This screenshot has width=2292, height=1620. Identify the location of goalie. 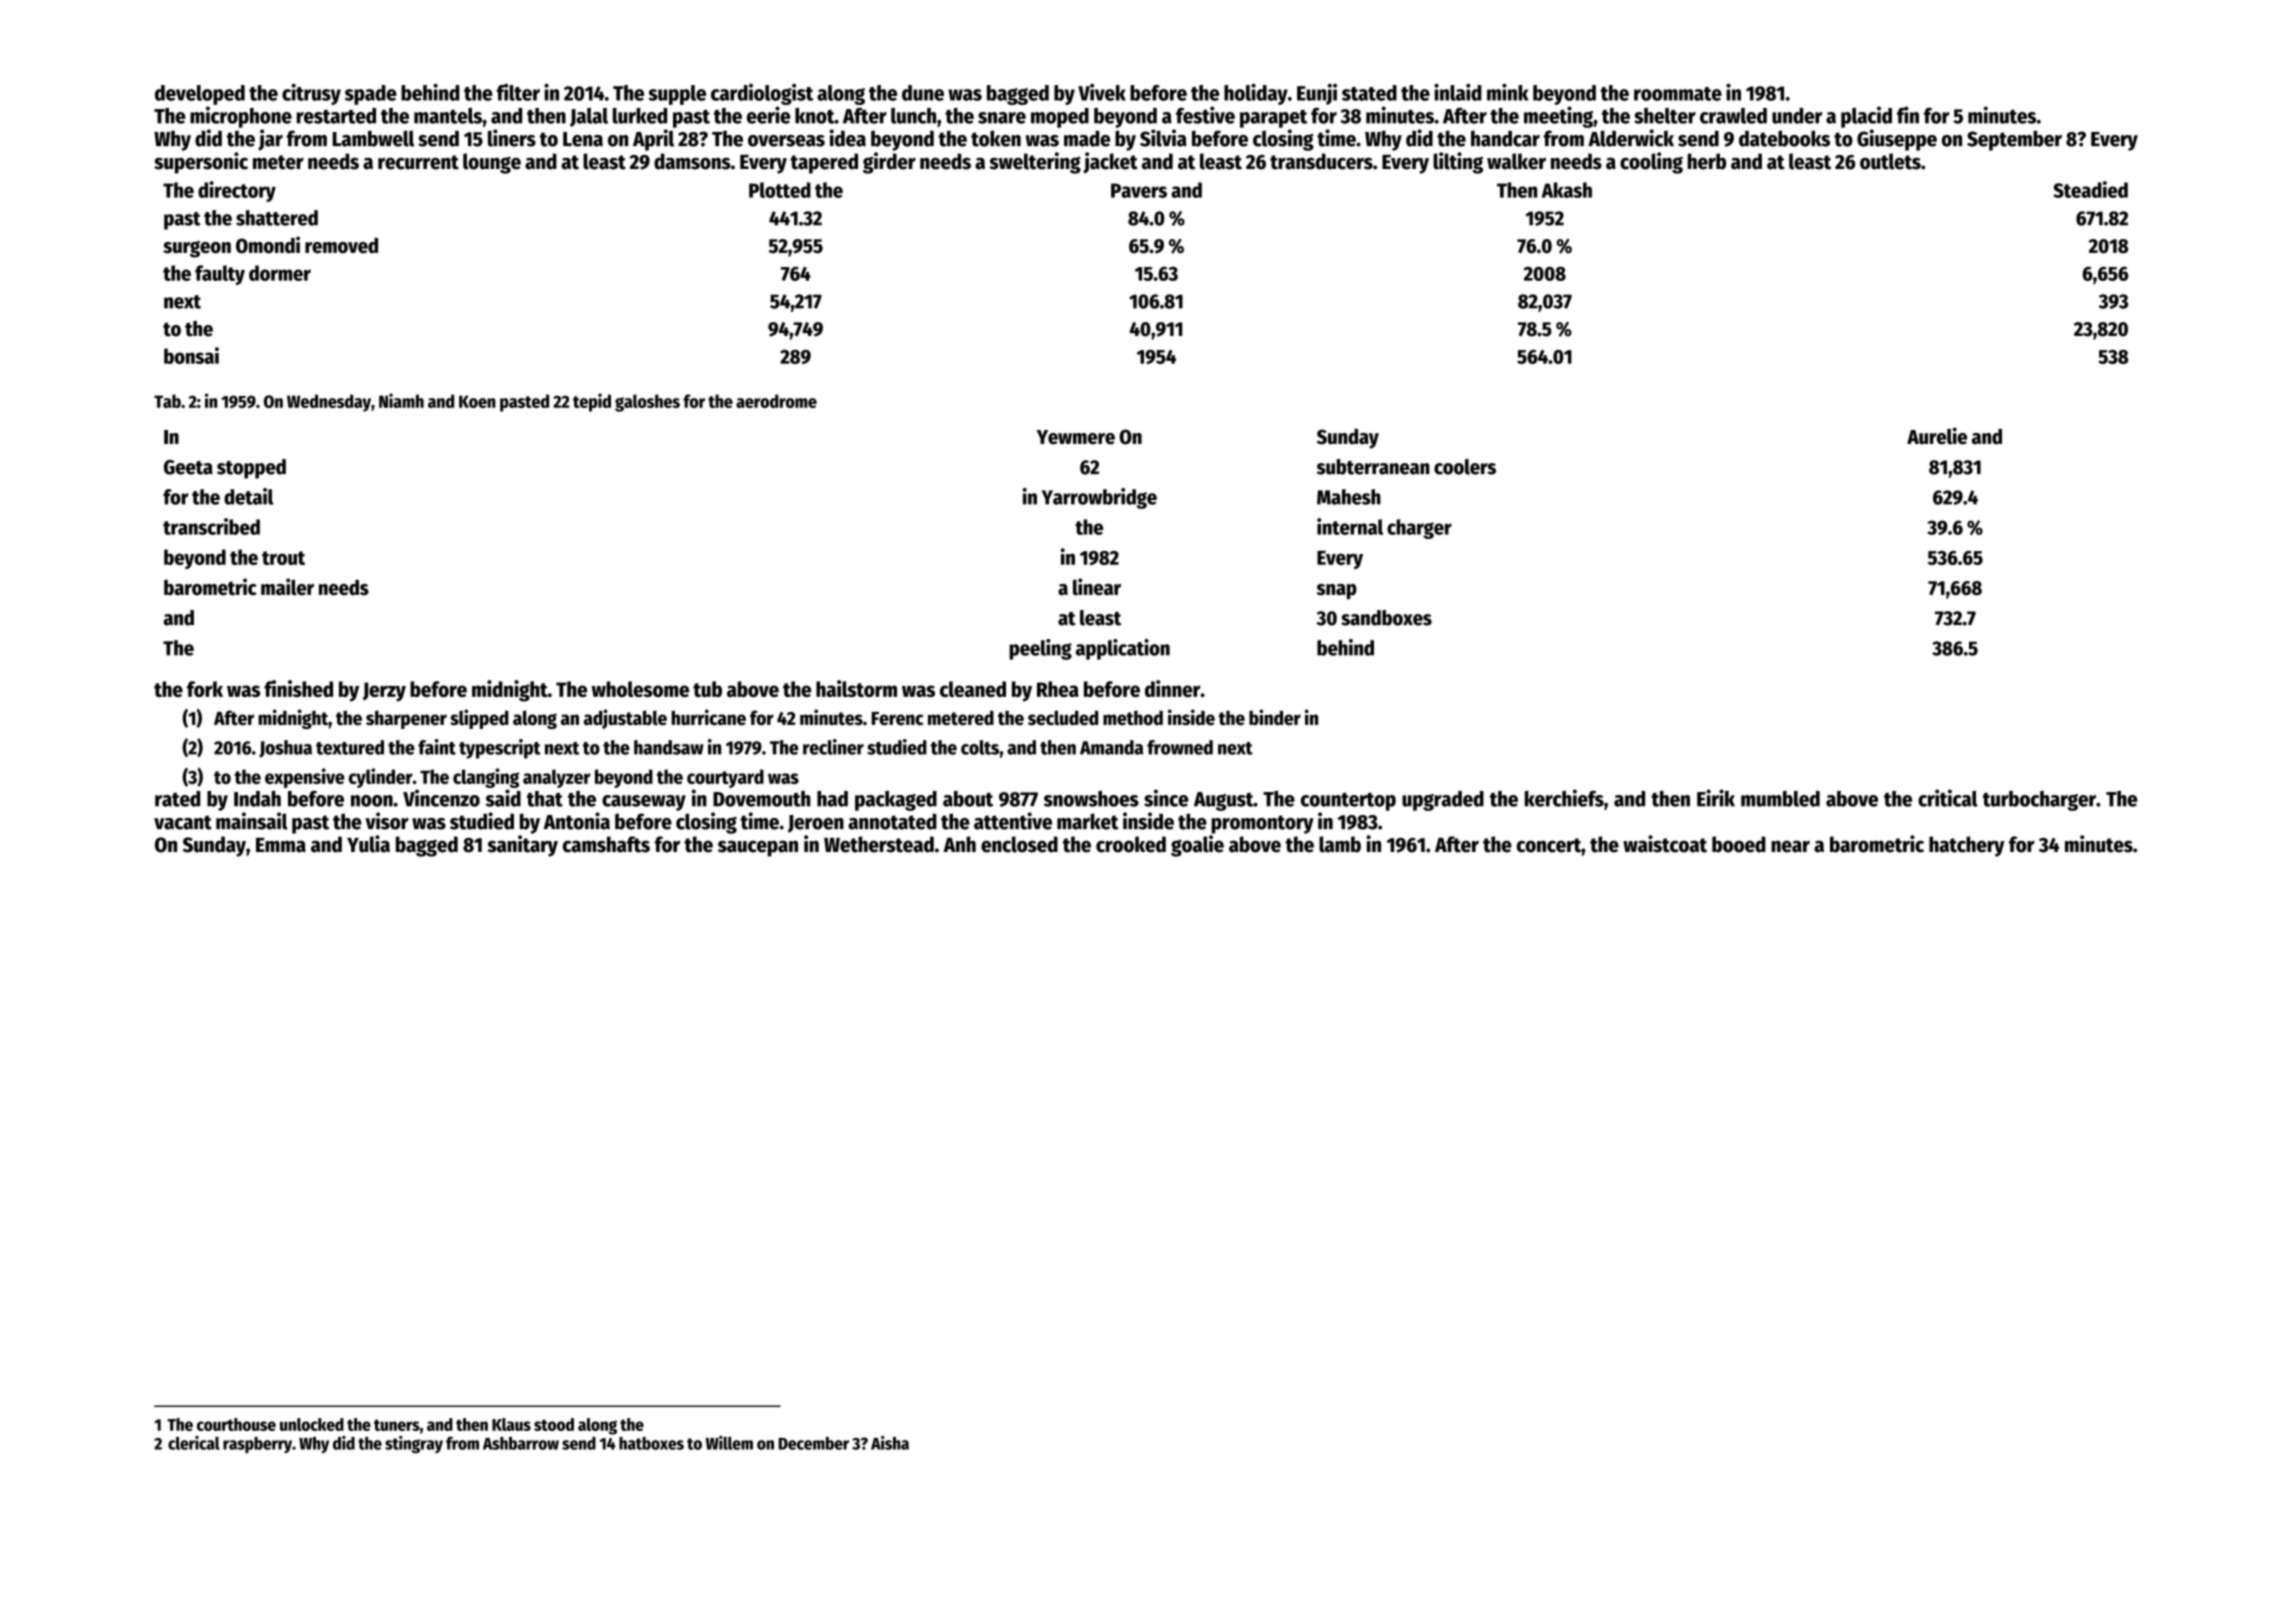
(1197, 846).
